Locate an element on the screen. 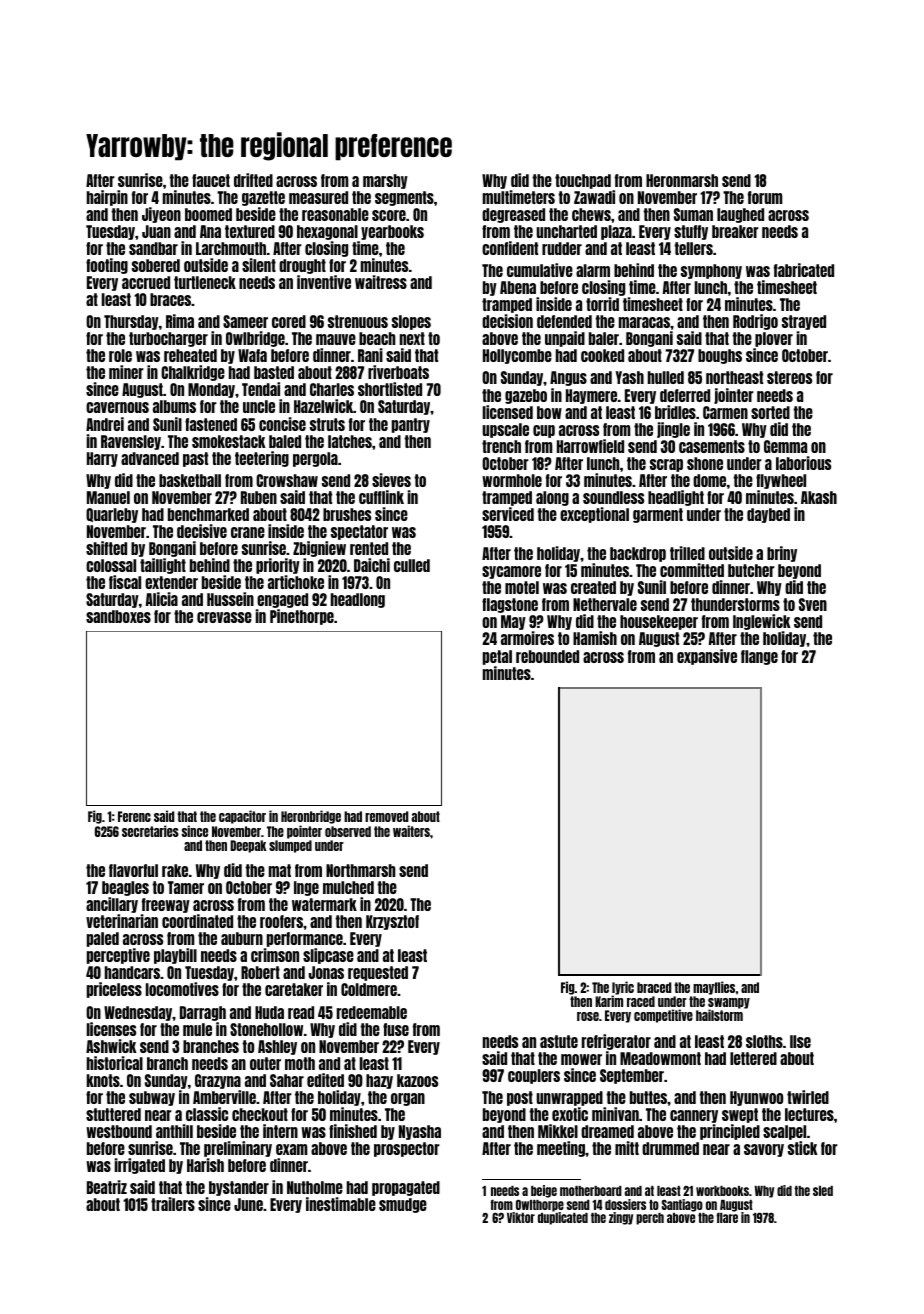 This screenshot has width=924, height=1314. Hollycombe is located at coordinates (517, 356).
